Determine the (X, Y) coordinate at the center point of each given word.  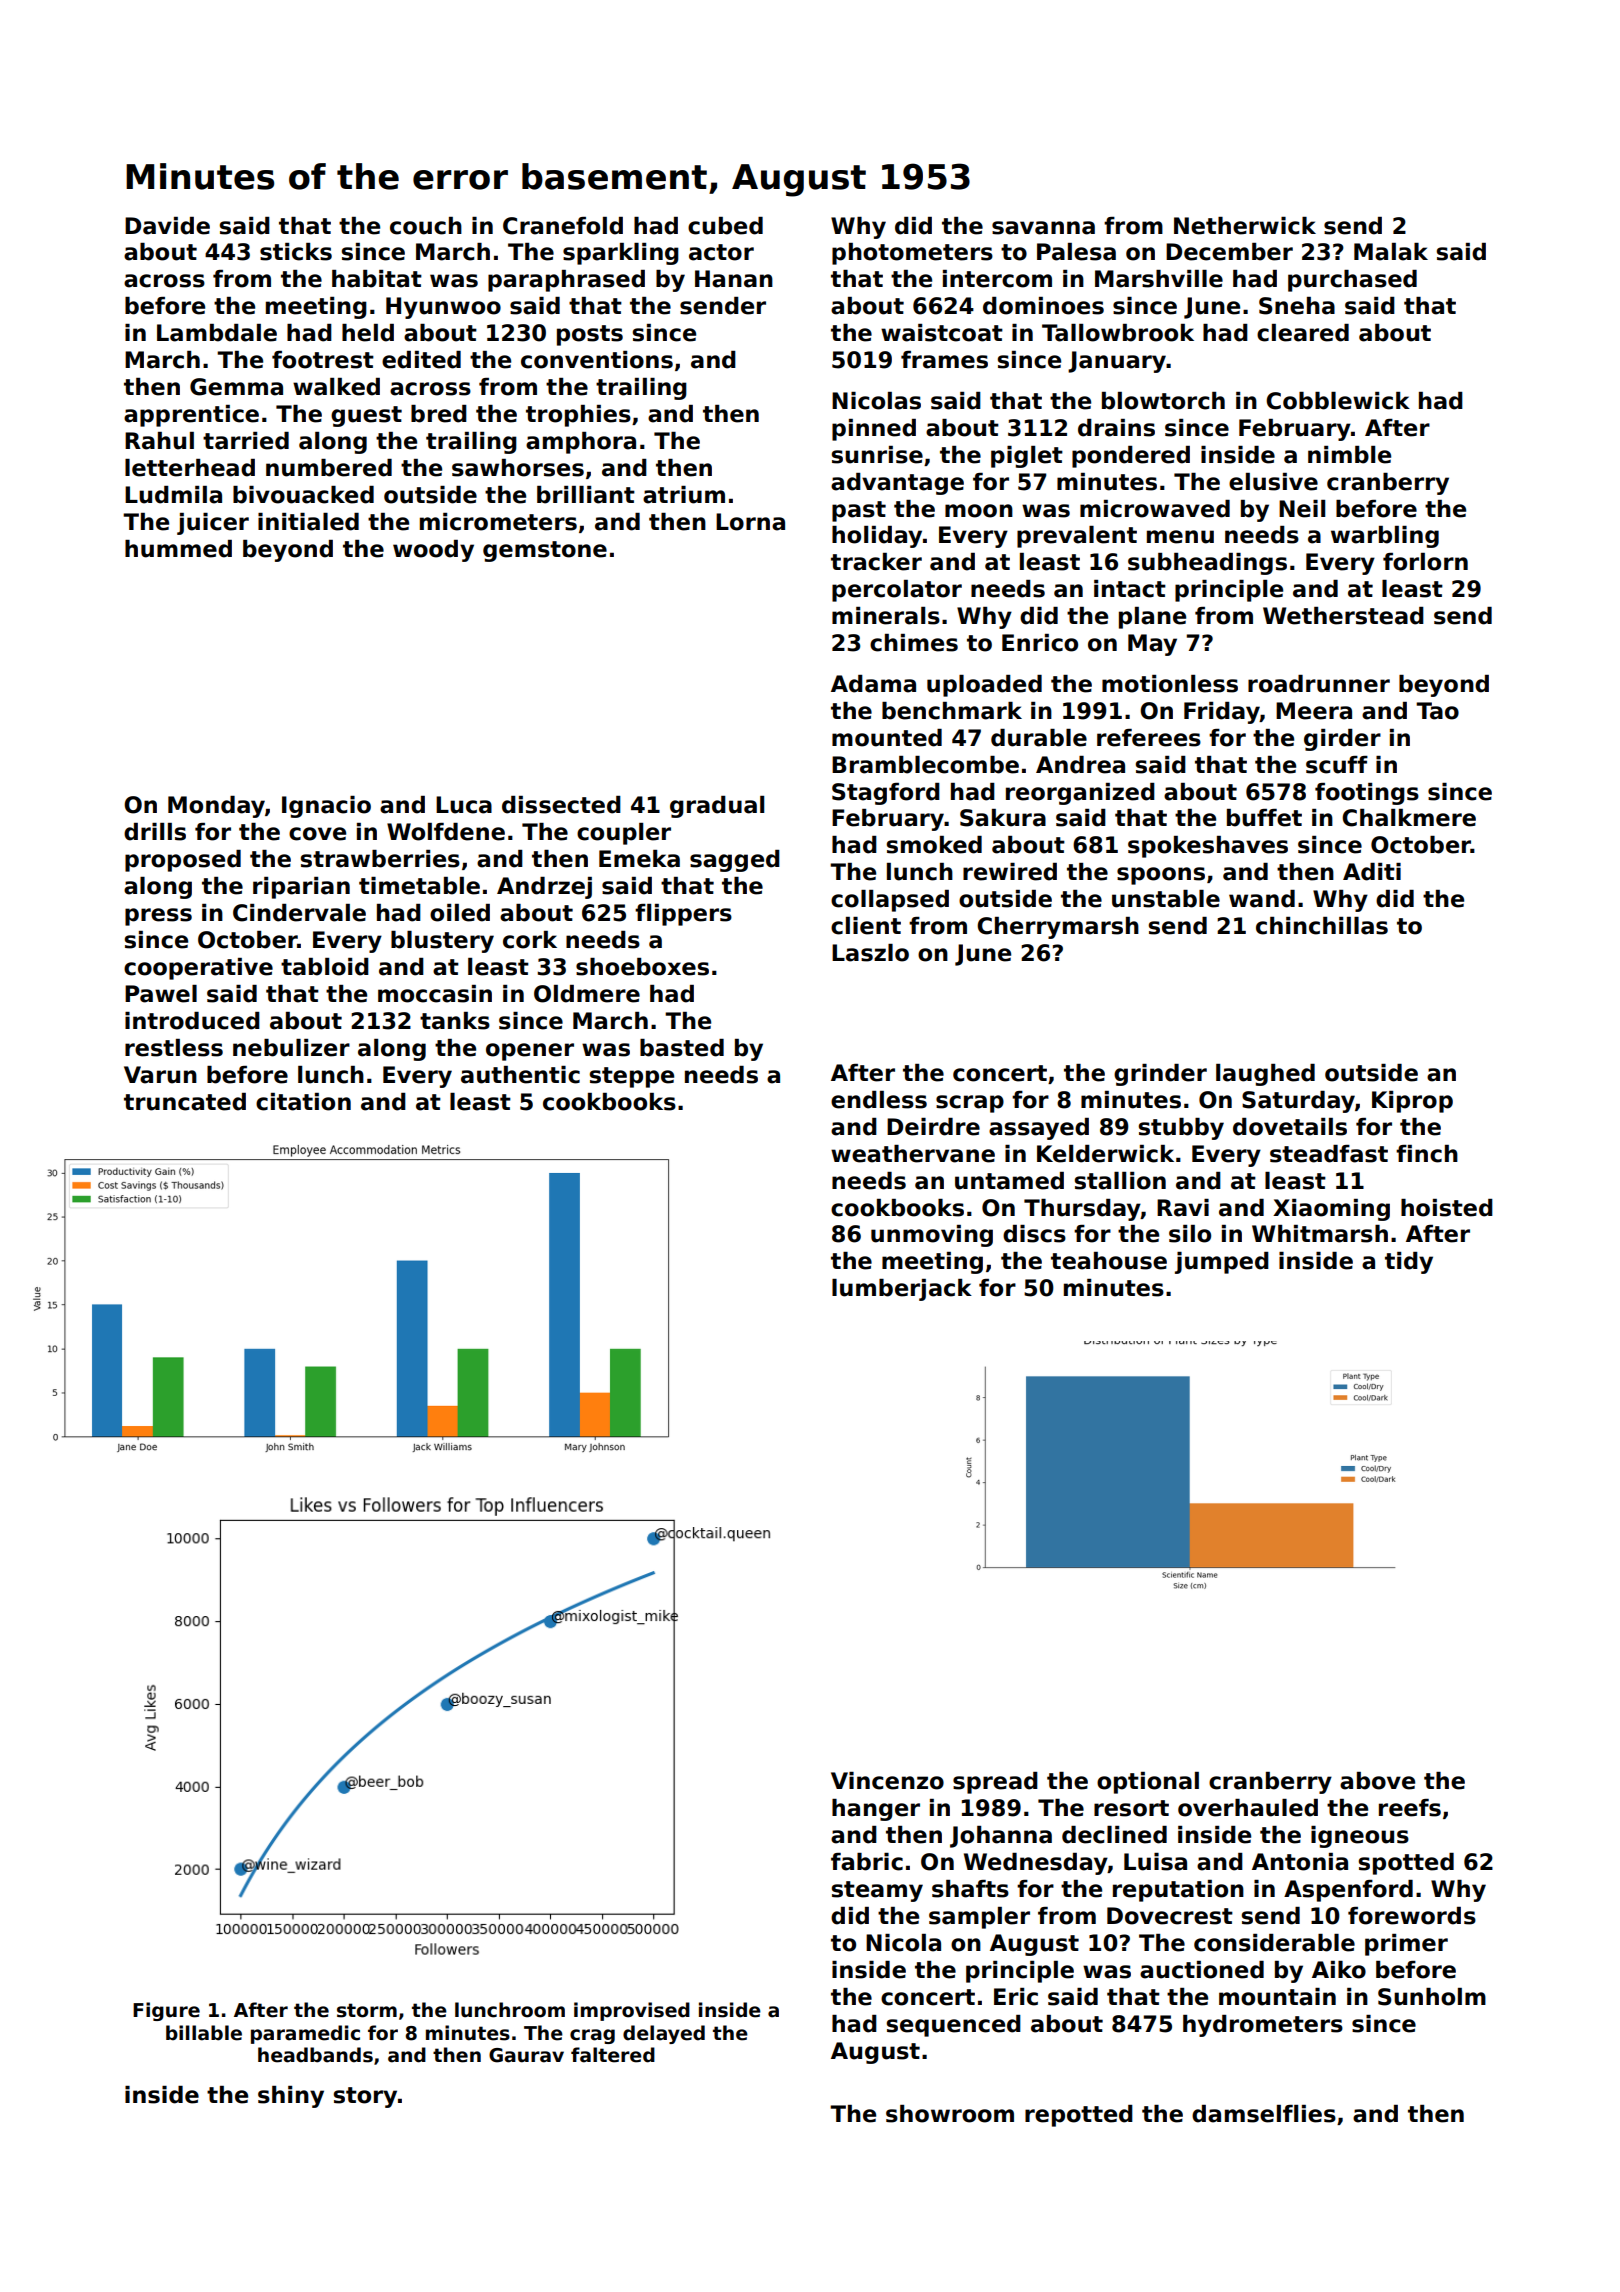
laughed (1265, 1075)
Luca (464, 805)
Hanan (734, 279)
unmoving (932, 1236)
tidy (1409, 1263)
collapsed (890, 901)
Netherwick (1245, 226)
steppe (632, 1077)
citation (303, 1102)
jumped (1222, 1263)
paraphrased (566, 281)
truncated (185, 1102)
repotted (1079, 2116)
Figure (166, 2011)
